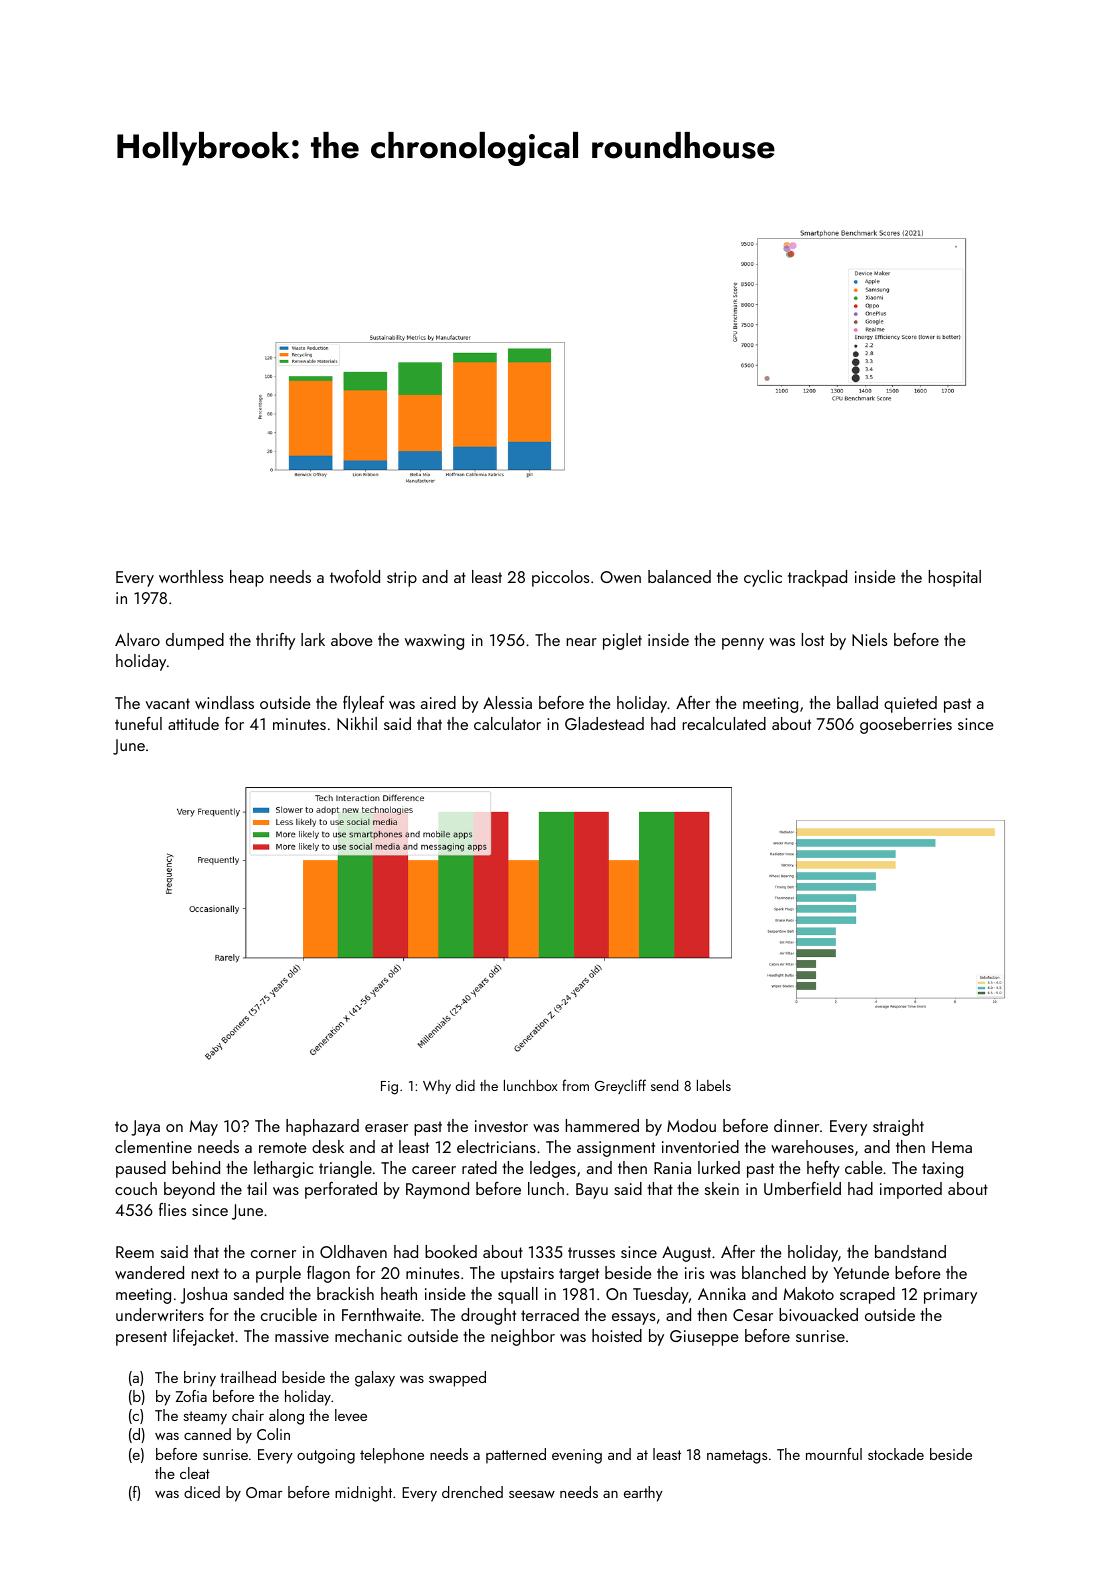 This document has height=1571, width=1111. Describe the element at coordinates (465, 1085) in the document. I see `did` at that location.
